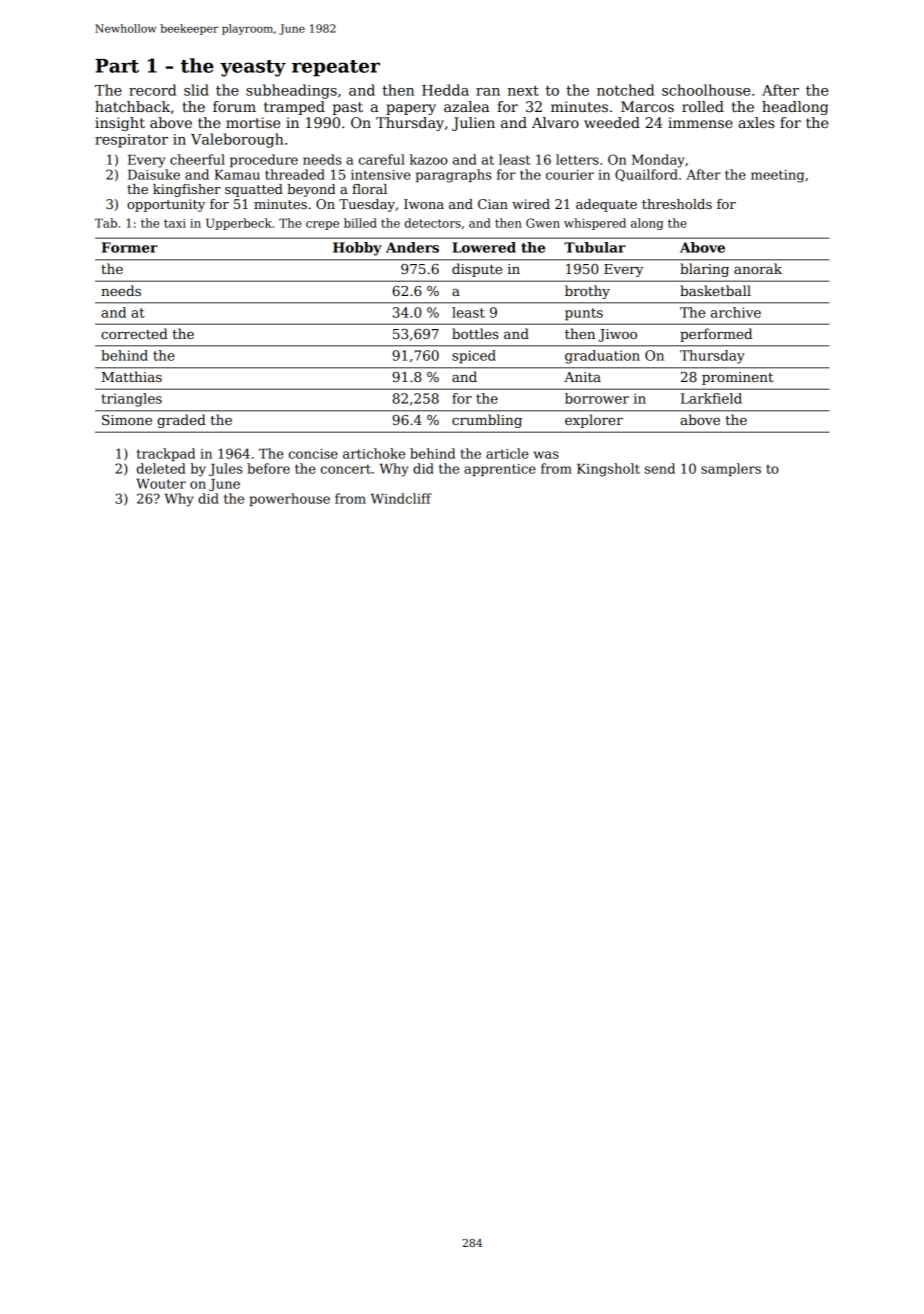 This image has height=1314, width=924. I want to click on Part, so click(117, 66).
